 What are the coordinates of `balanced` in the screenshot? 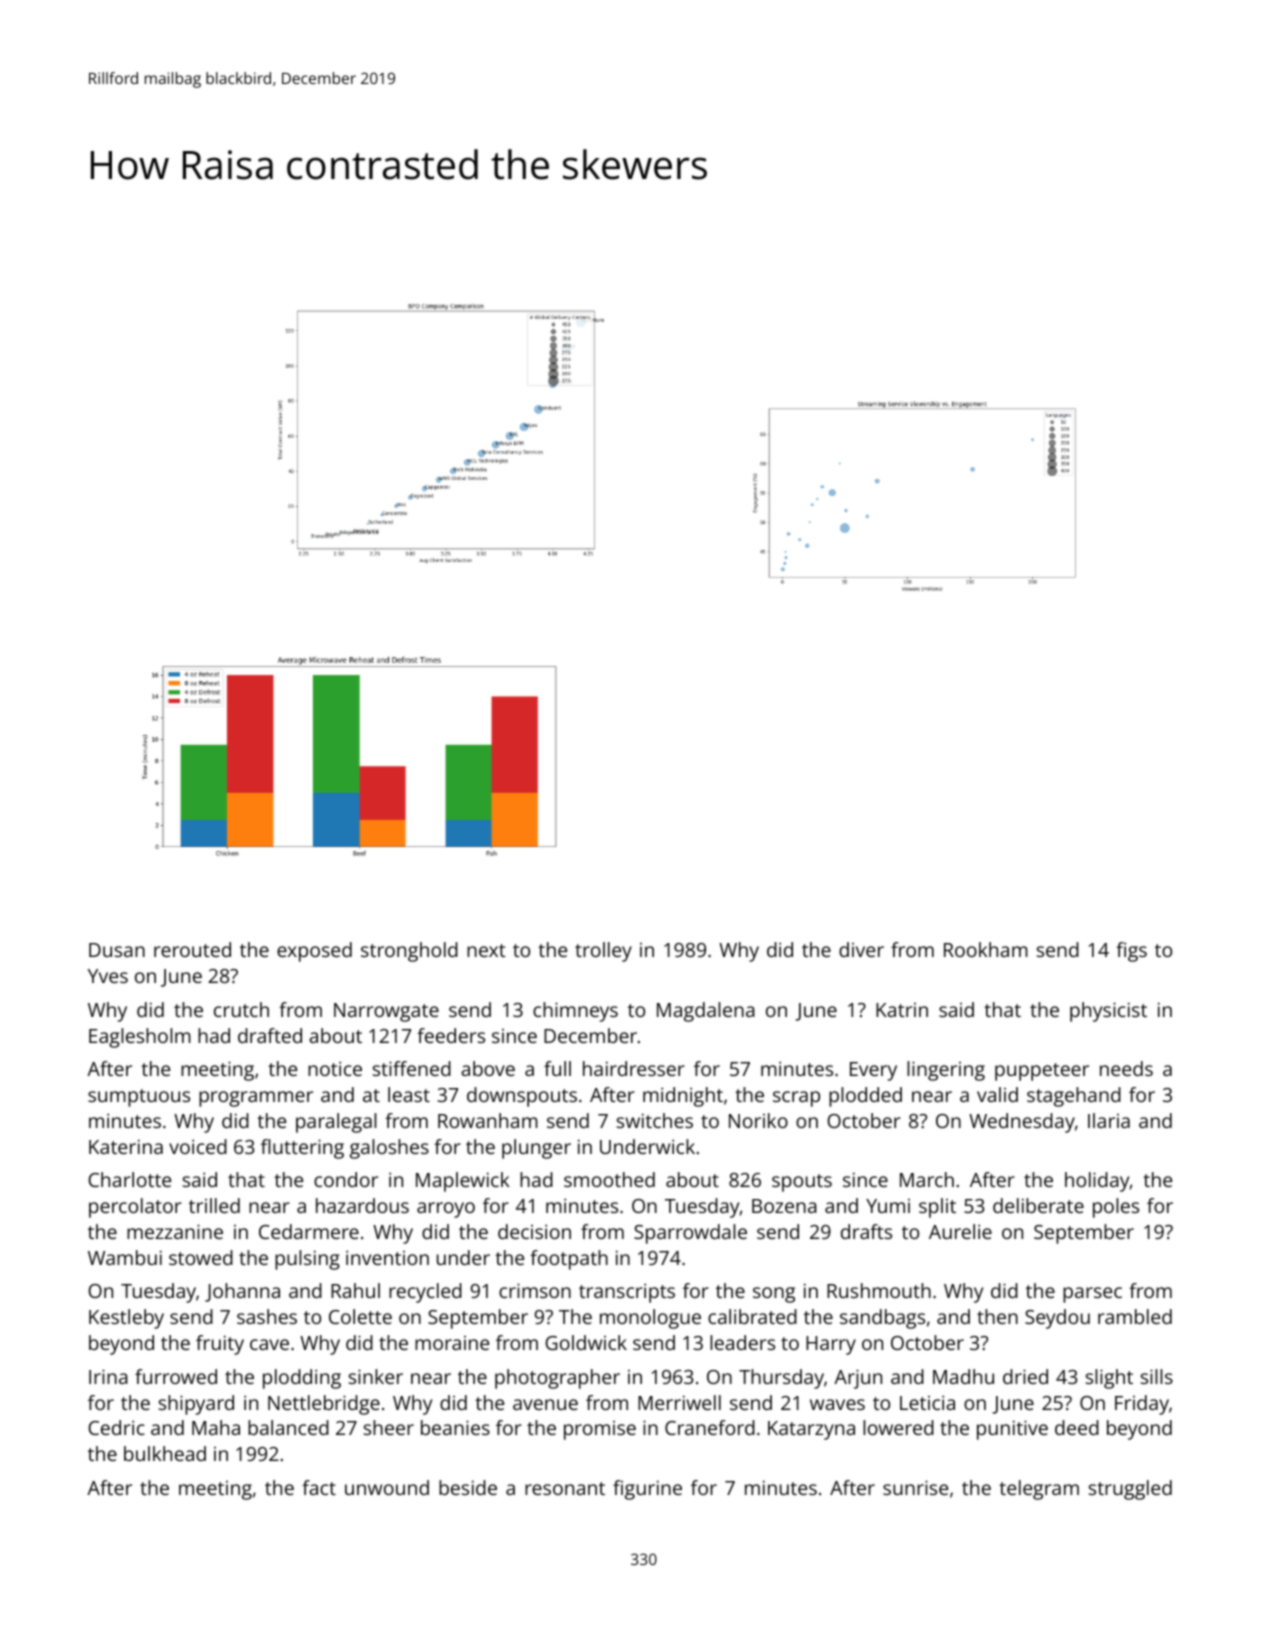 It's located at (288, 1427).
